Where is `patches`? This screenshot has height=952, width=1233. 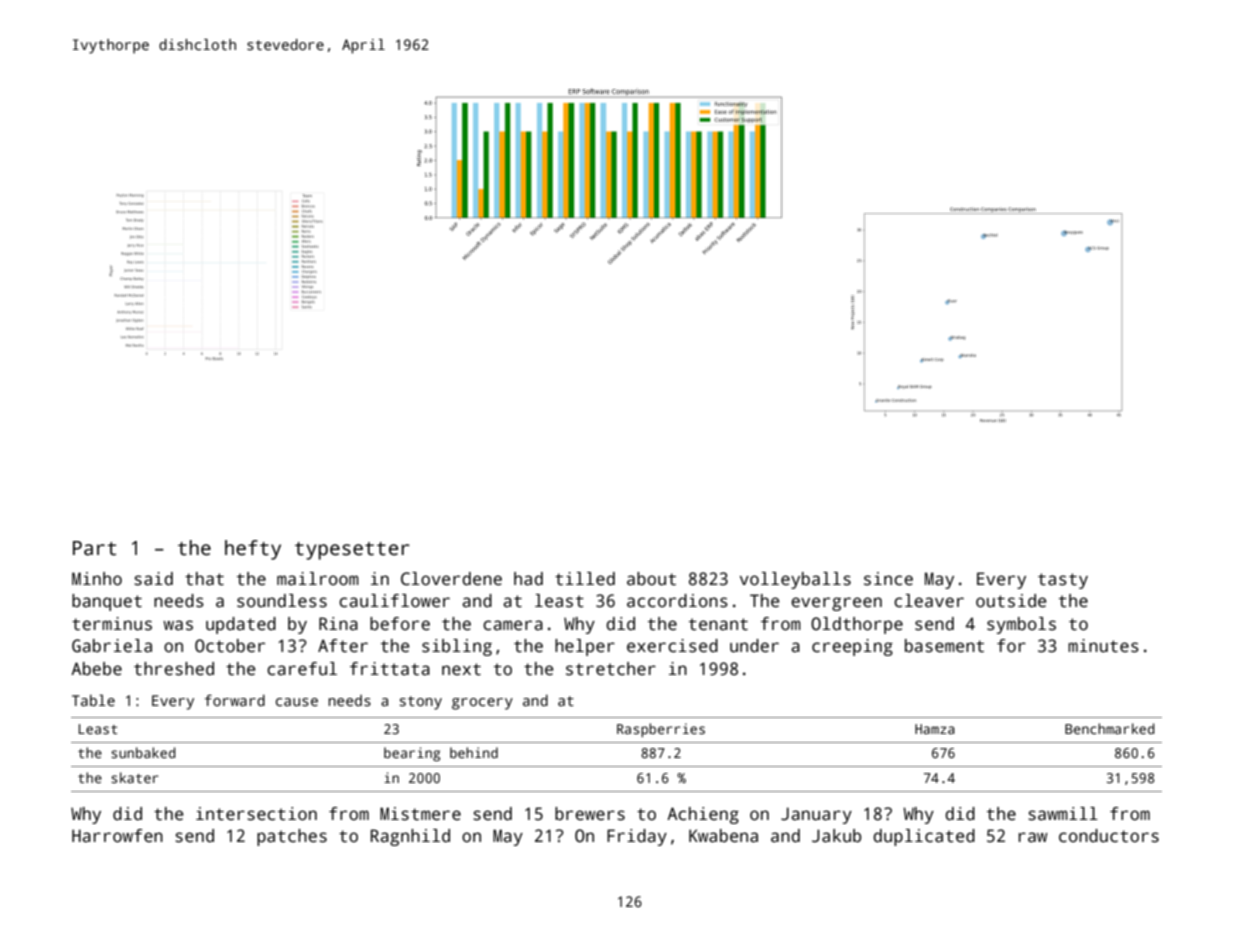 patches is located at coordinates (292, 837).
